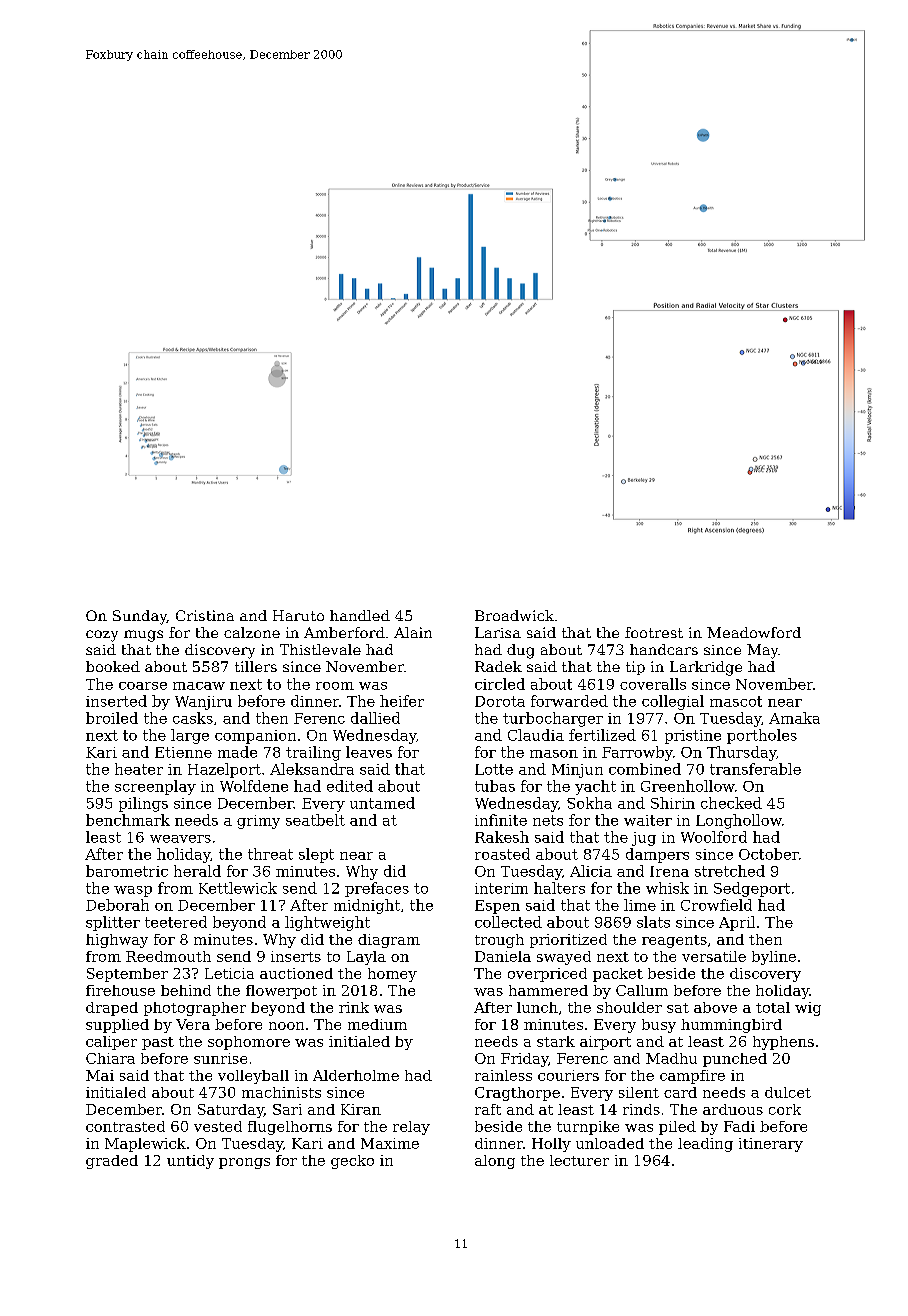  Describe the element at coordinates (180, 839) in the screenshot. I see `weavers` at that location.
